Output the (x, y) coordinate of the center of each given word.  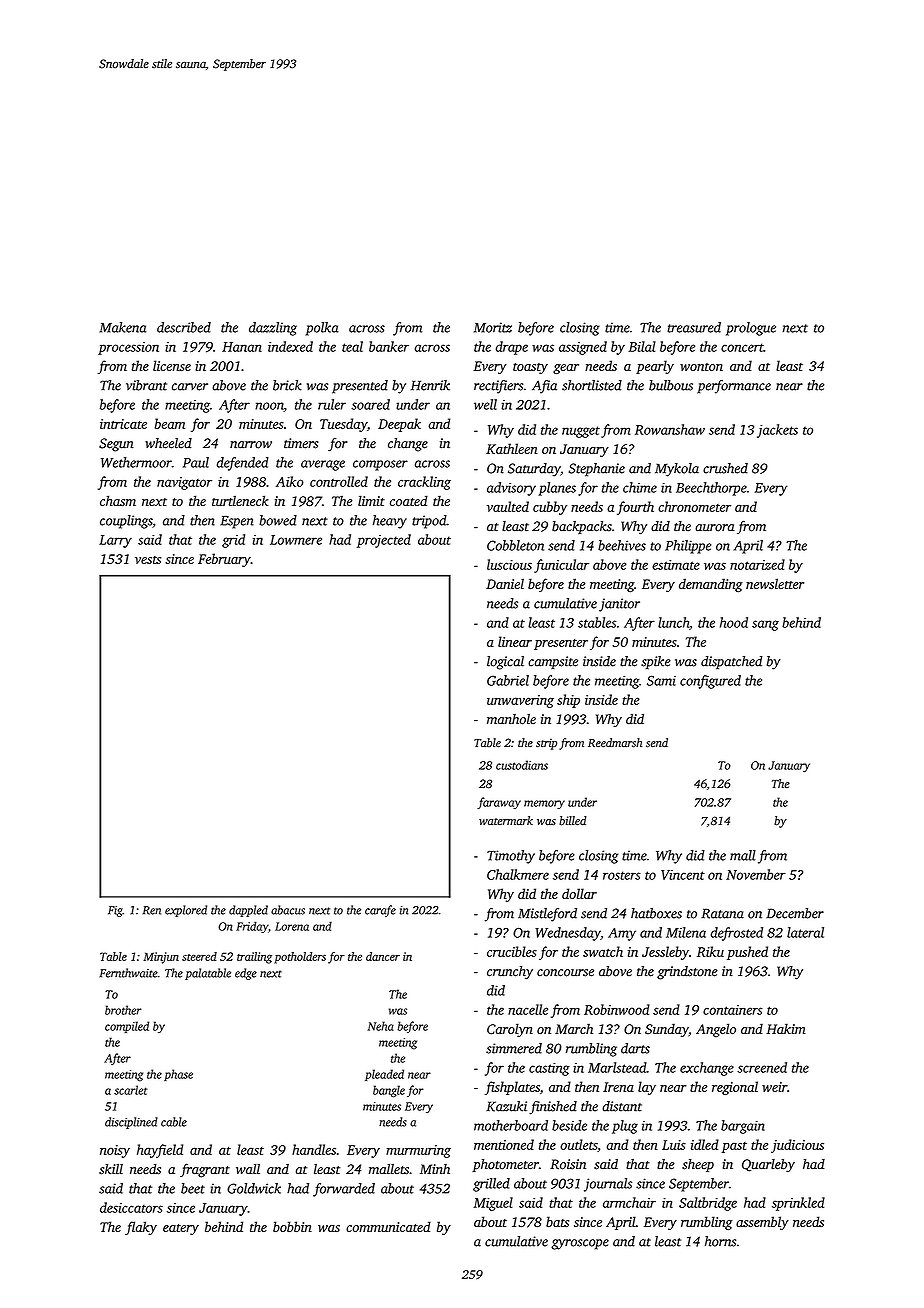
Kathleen (512, 448)
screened (762, 1067)
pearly (655, 367)
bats (557, 1221)
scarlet (131, 1090)
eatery (181, 1229)
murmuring (418, 1151)
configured (710, 682)
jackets (777, 431)
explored (186, 911)
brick (287, 385)
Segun (116, 445)
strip (546, 744)
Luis (674, 1145)
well (485, 404)
